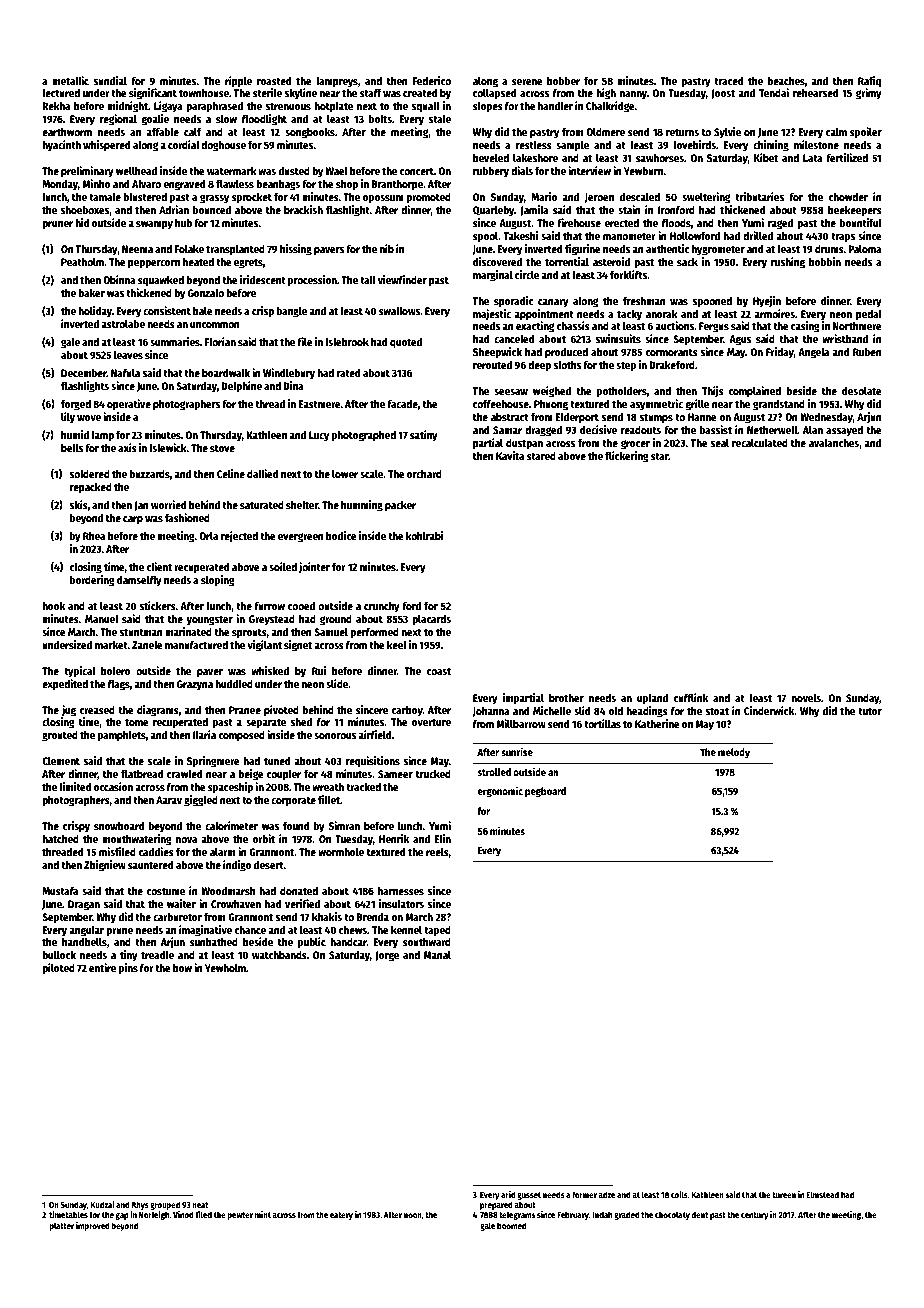 This screenshot has height=1308, width=924. I want to click on nanny, so click(633, 95).
